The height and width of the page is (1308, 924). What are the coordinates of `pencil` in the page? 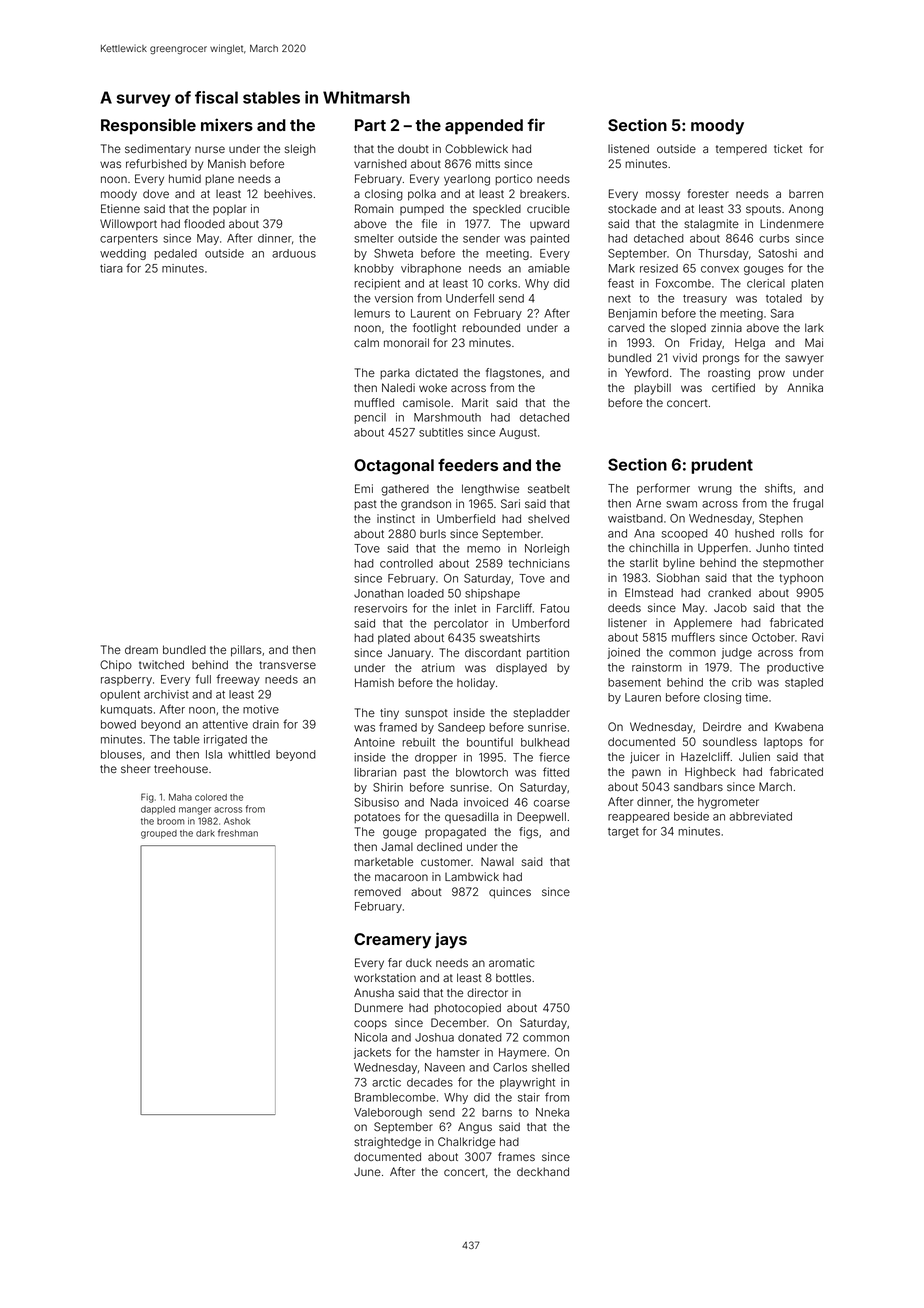 It's located at (370, 418).
